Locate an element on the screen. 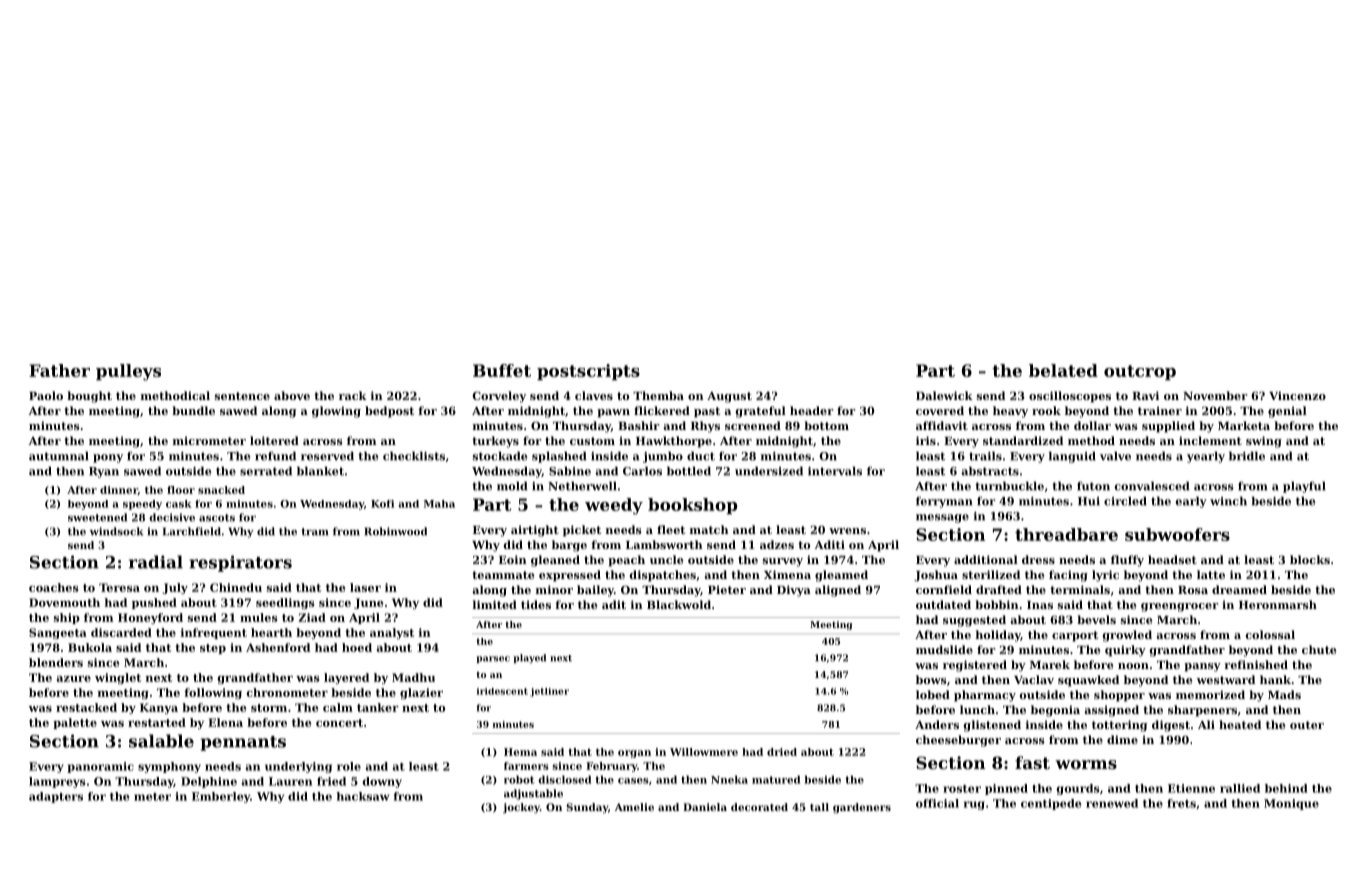  Daniela is located at coordinates (705, 807).
